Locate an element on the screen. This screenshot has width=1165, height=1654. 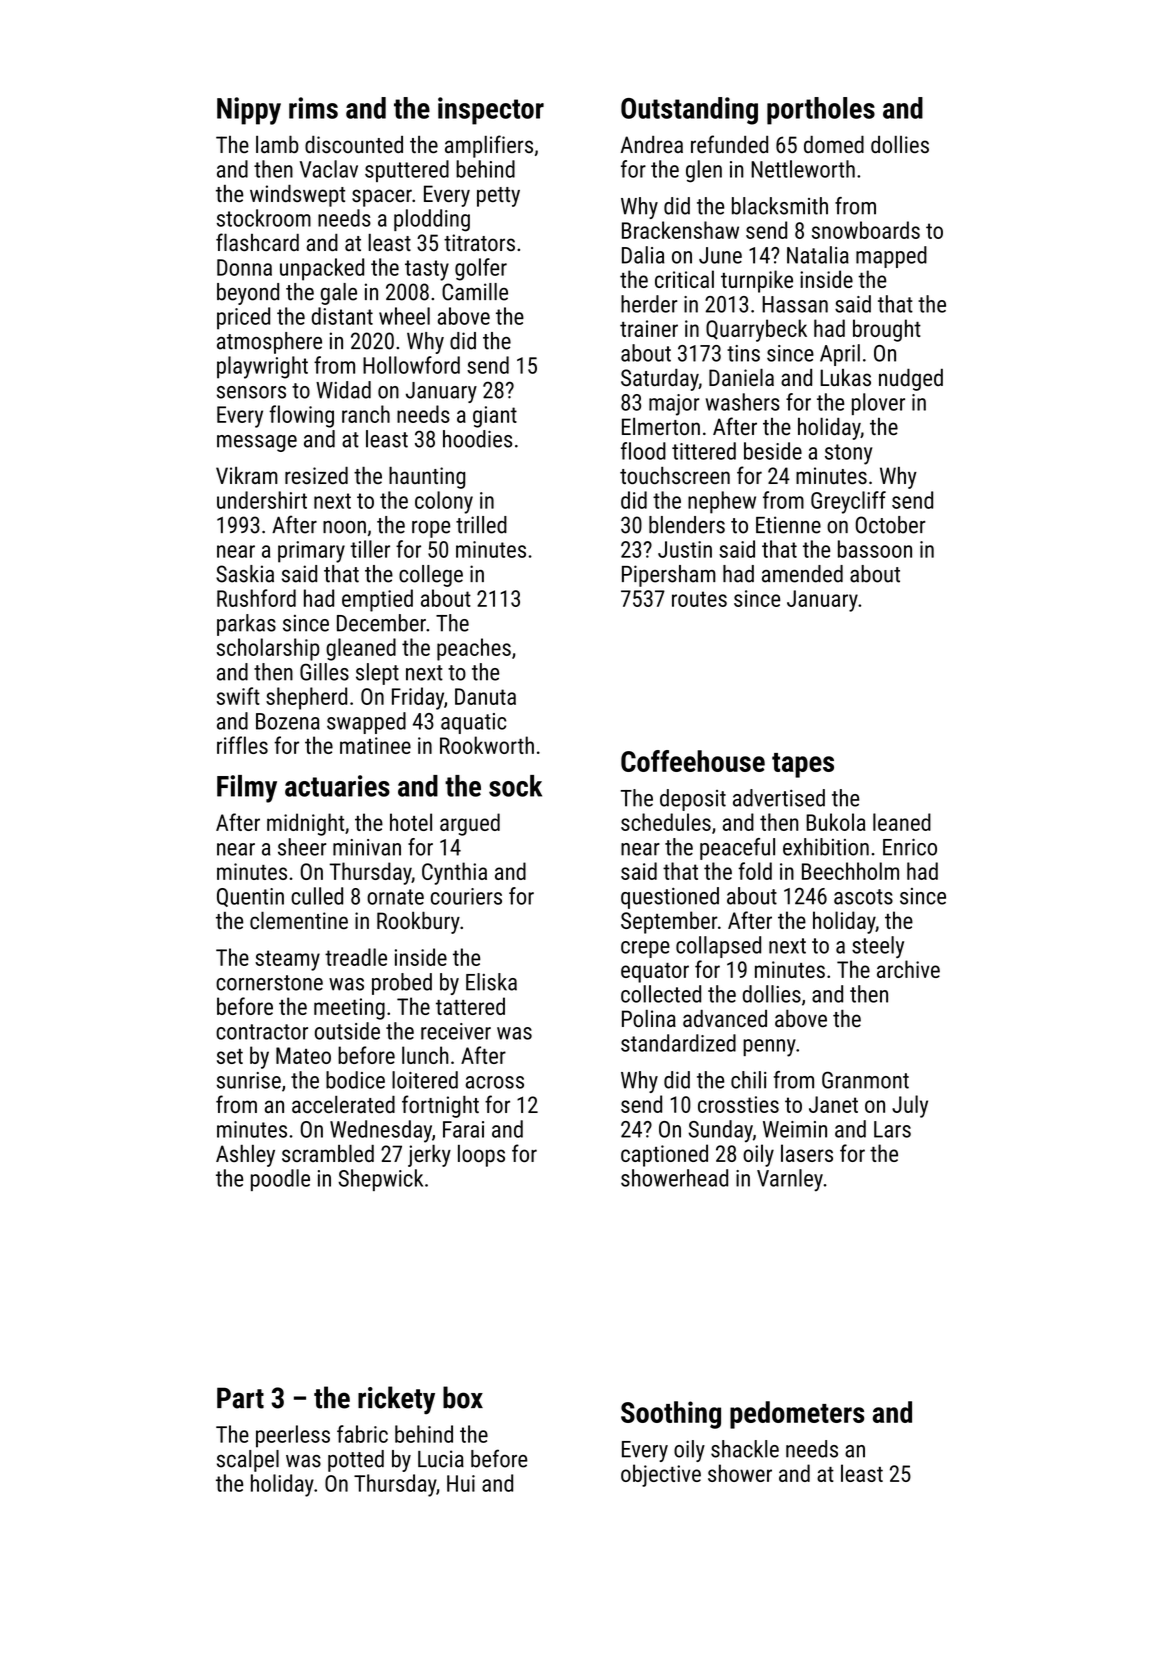
fabric is located at coordinates (362, 1434).
